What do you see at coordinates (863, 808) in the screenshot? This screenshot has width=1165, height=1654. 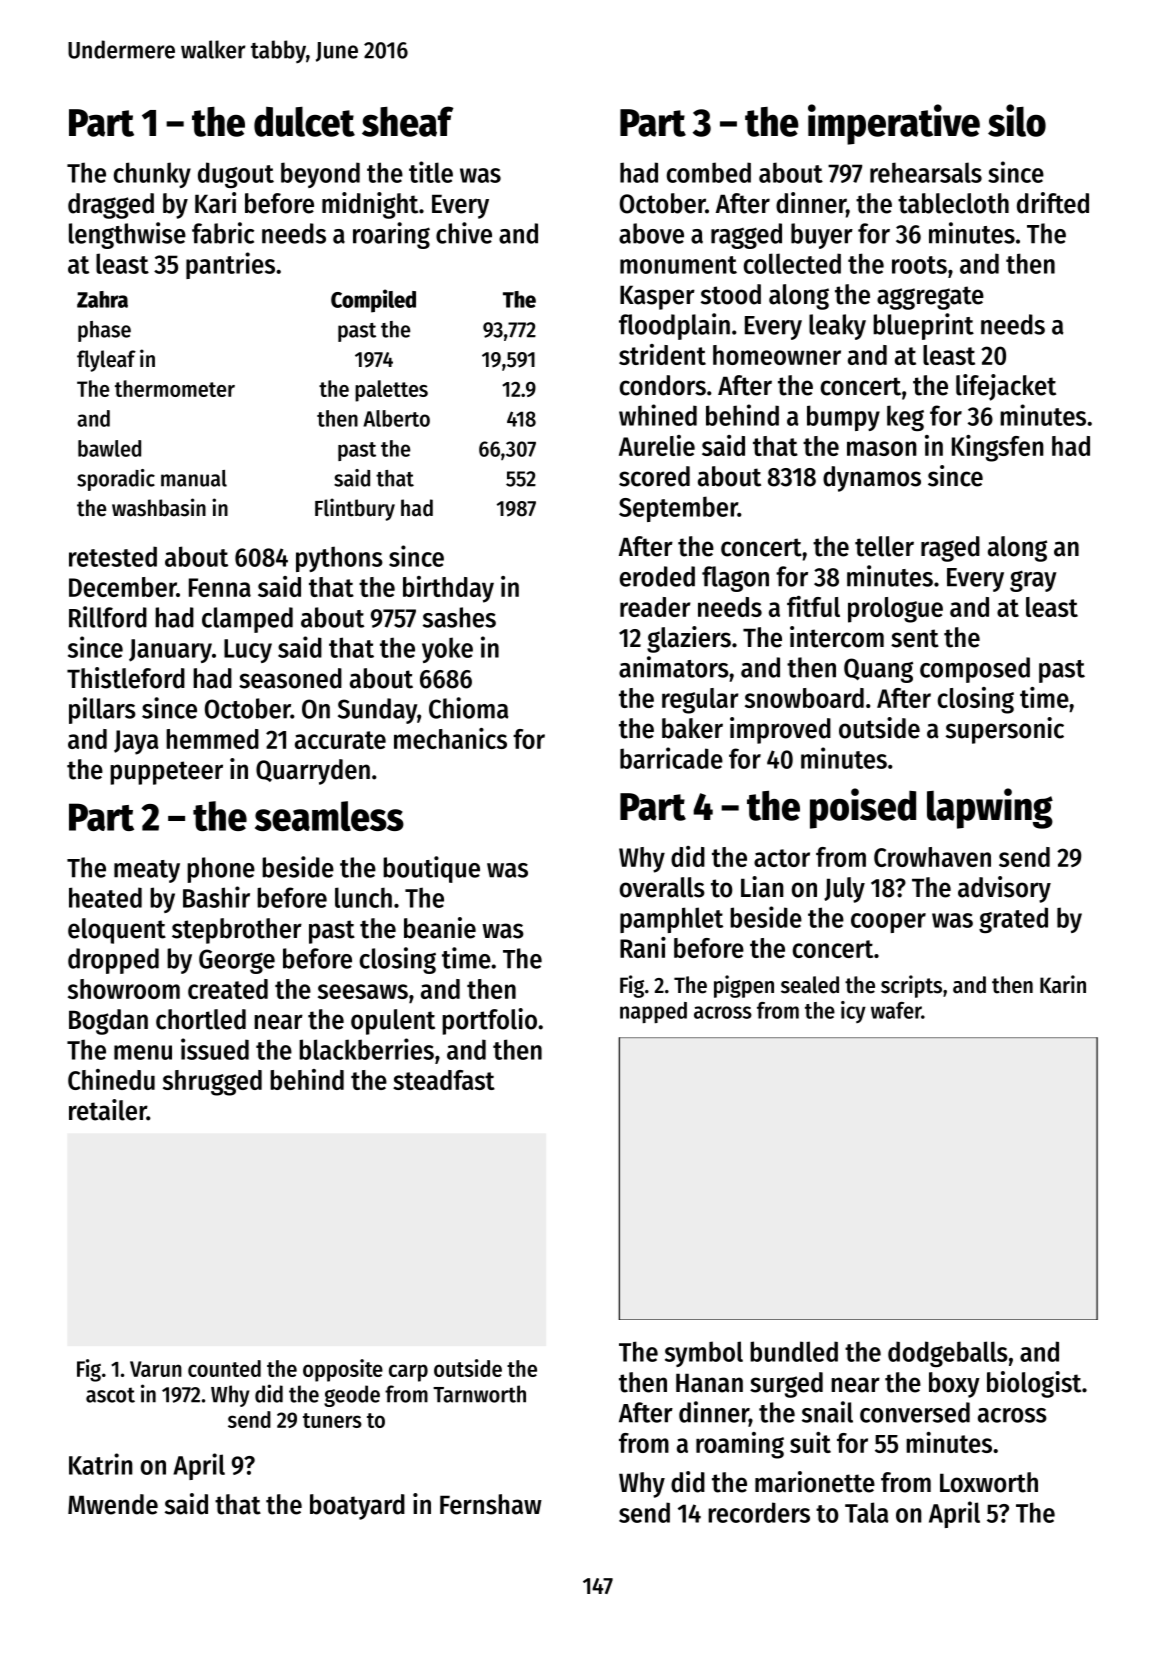 I see `poised` at bounding box center [863, 808].
